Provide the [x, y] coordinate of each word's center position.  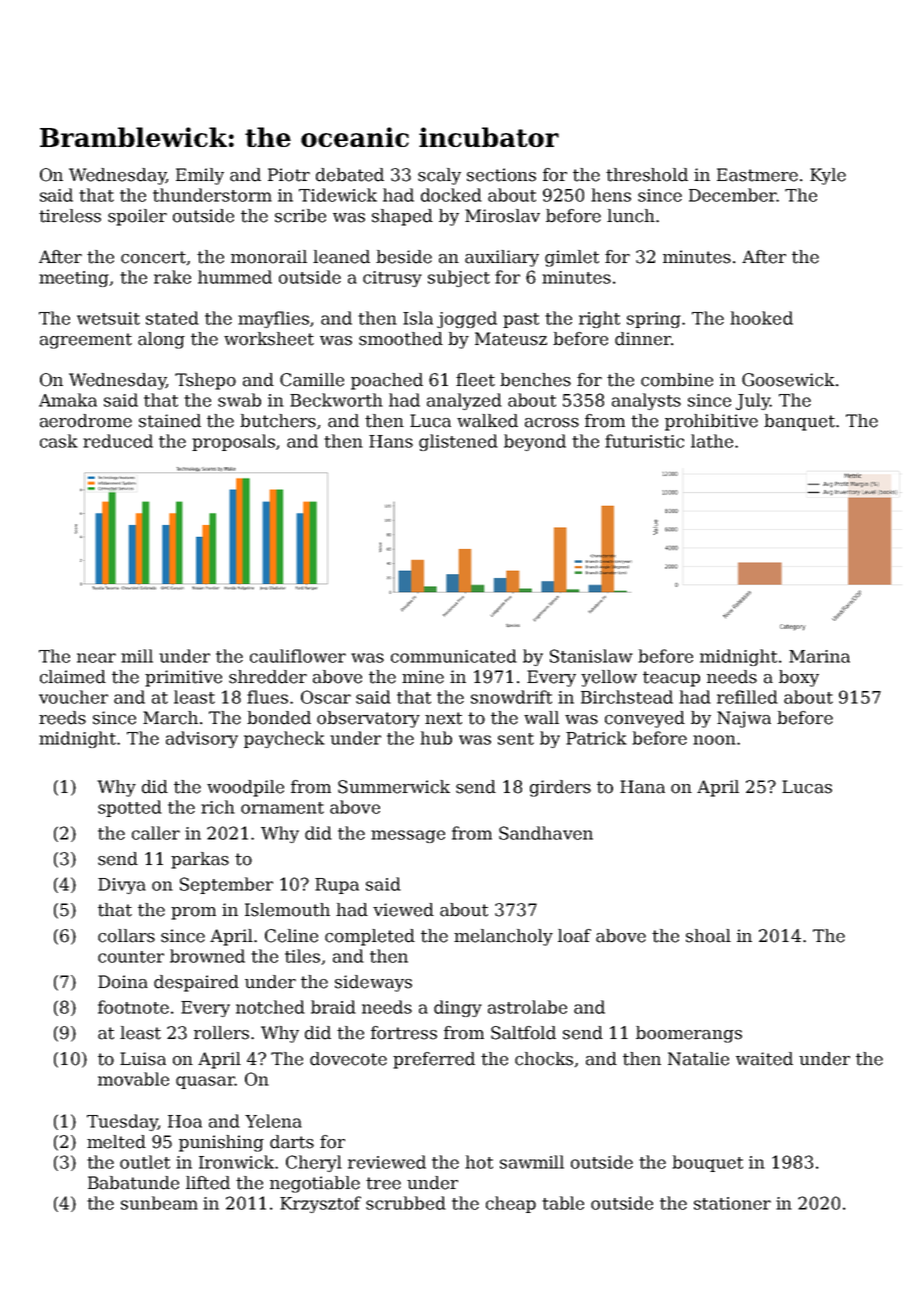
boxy [799, 678]
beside [404, 257]
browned [207, 956]
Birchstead [627, 697]
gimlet [572, 258]
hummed [235, 277]
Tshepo [205, 381]
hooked [761, 318]
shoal [708, 936]
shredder [268, 677]
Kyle [828, 176]
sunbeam [159, 1203]
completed [370, 937]
